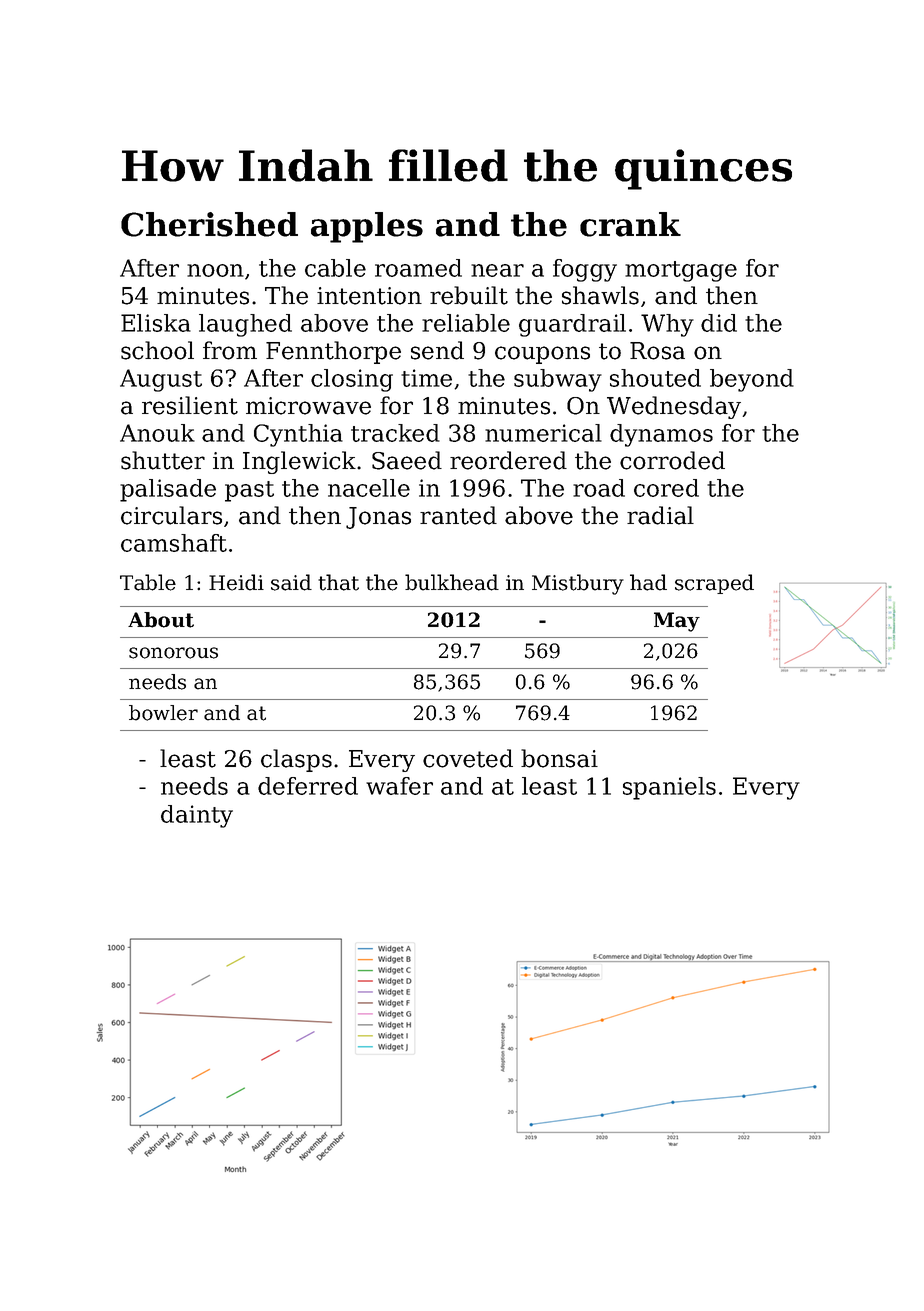  Describe the element at coordinates (197, 816) in the page. I see `dainty` at that location.
